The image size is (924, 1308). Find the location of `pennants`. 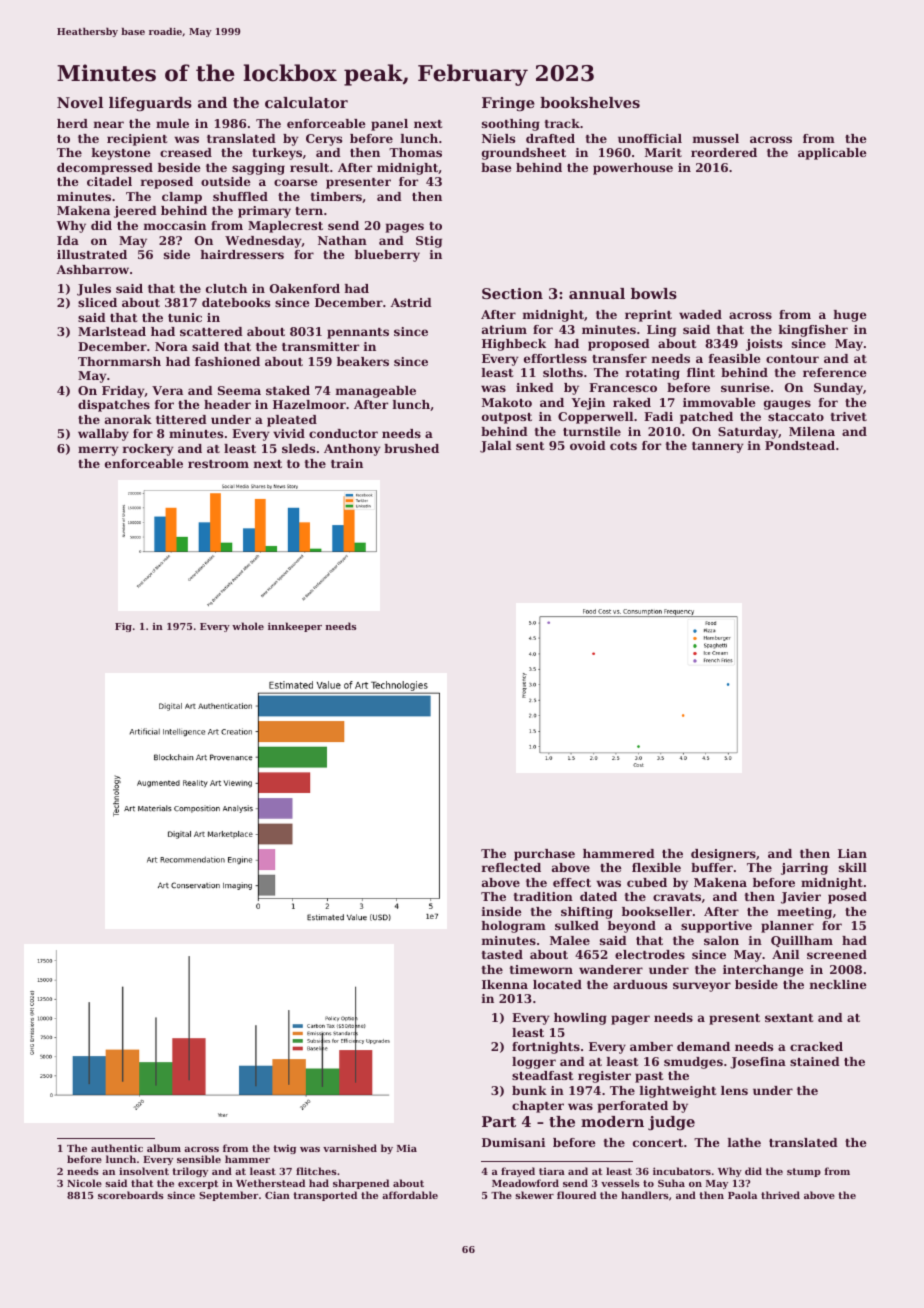

pennants is located at coordinates (358, 333).
